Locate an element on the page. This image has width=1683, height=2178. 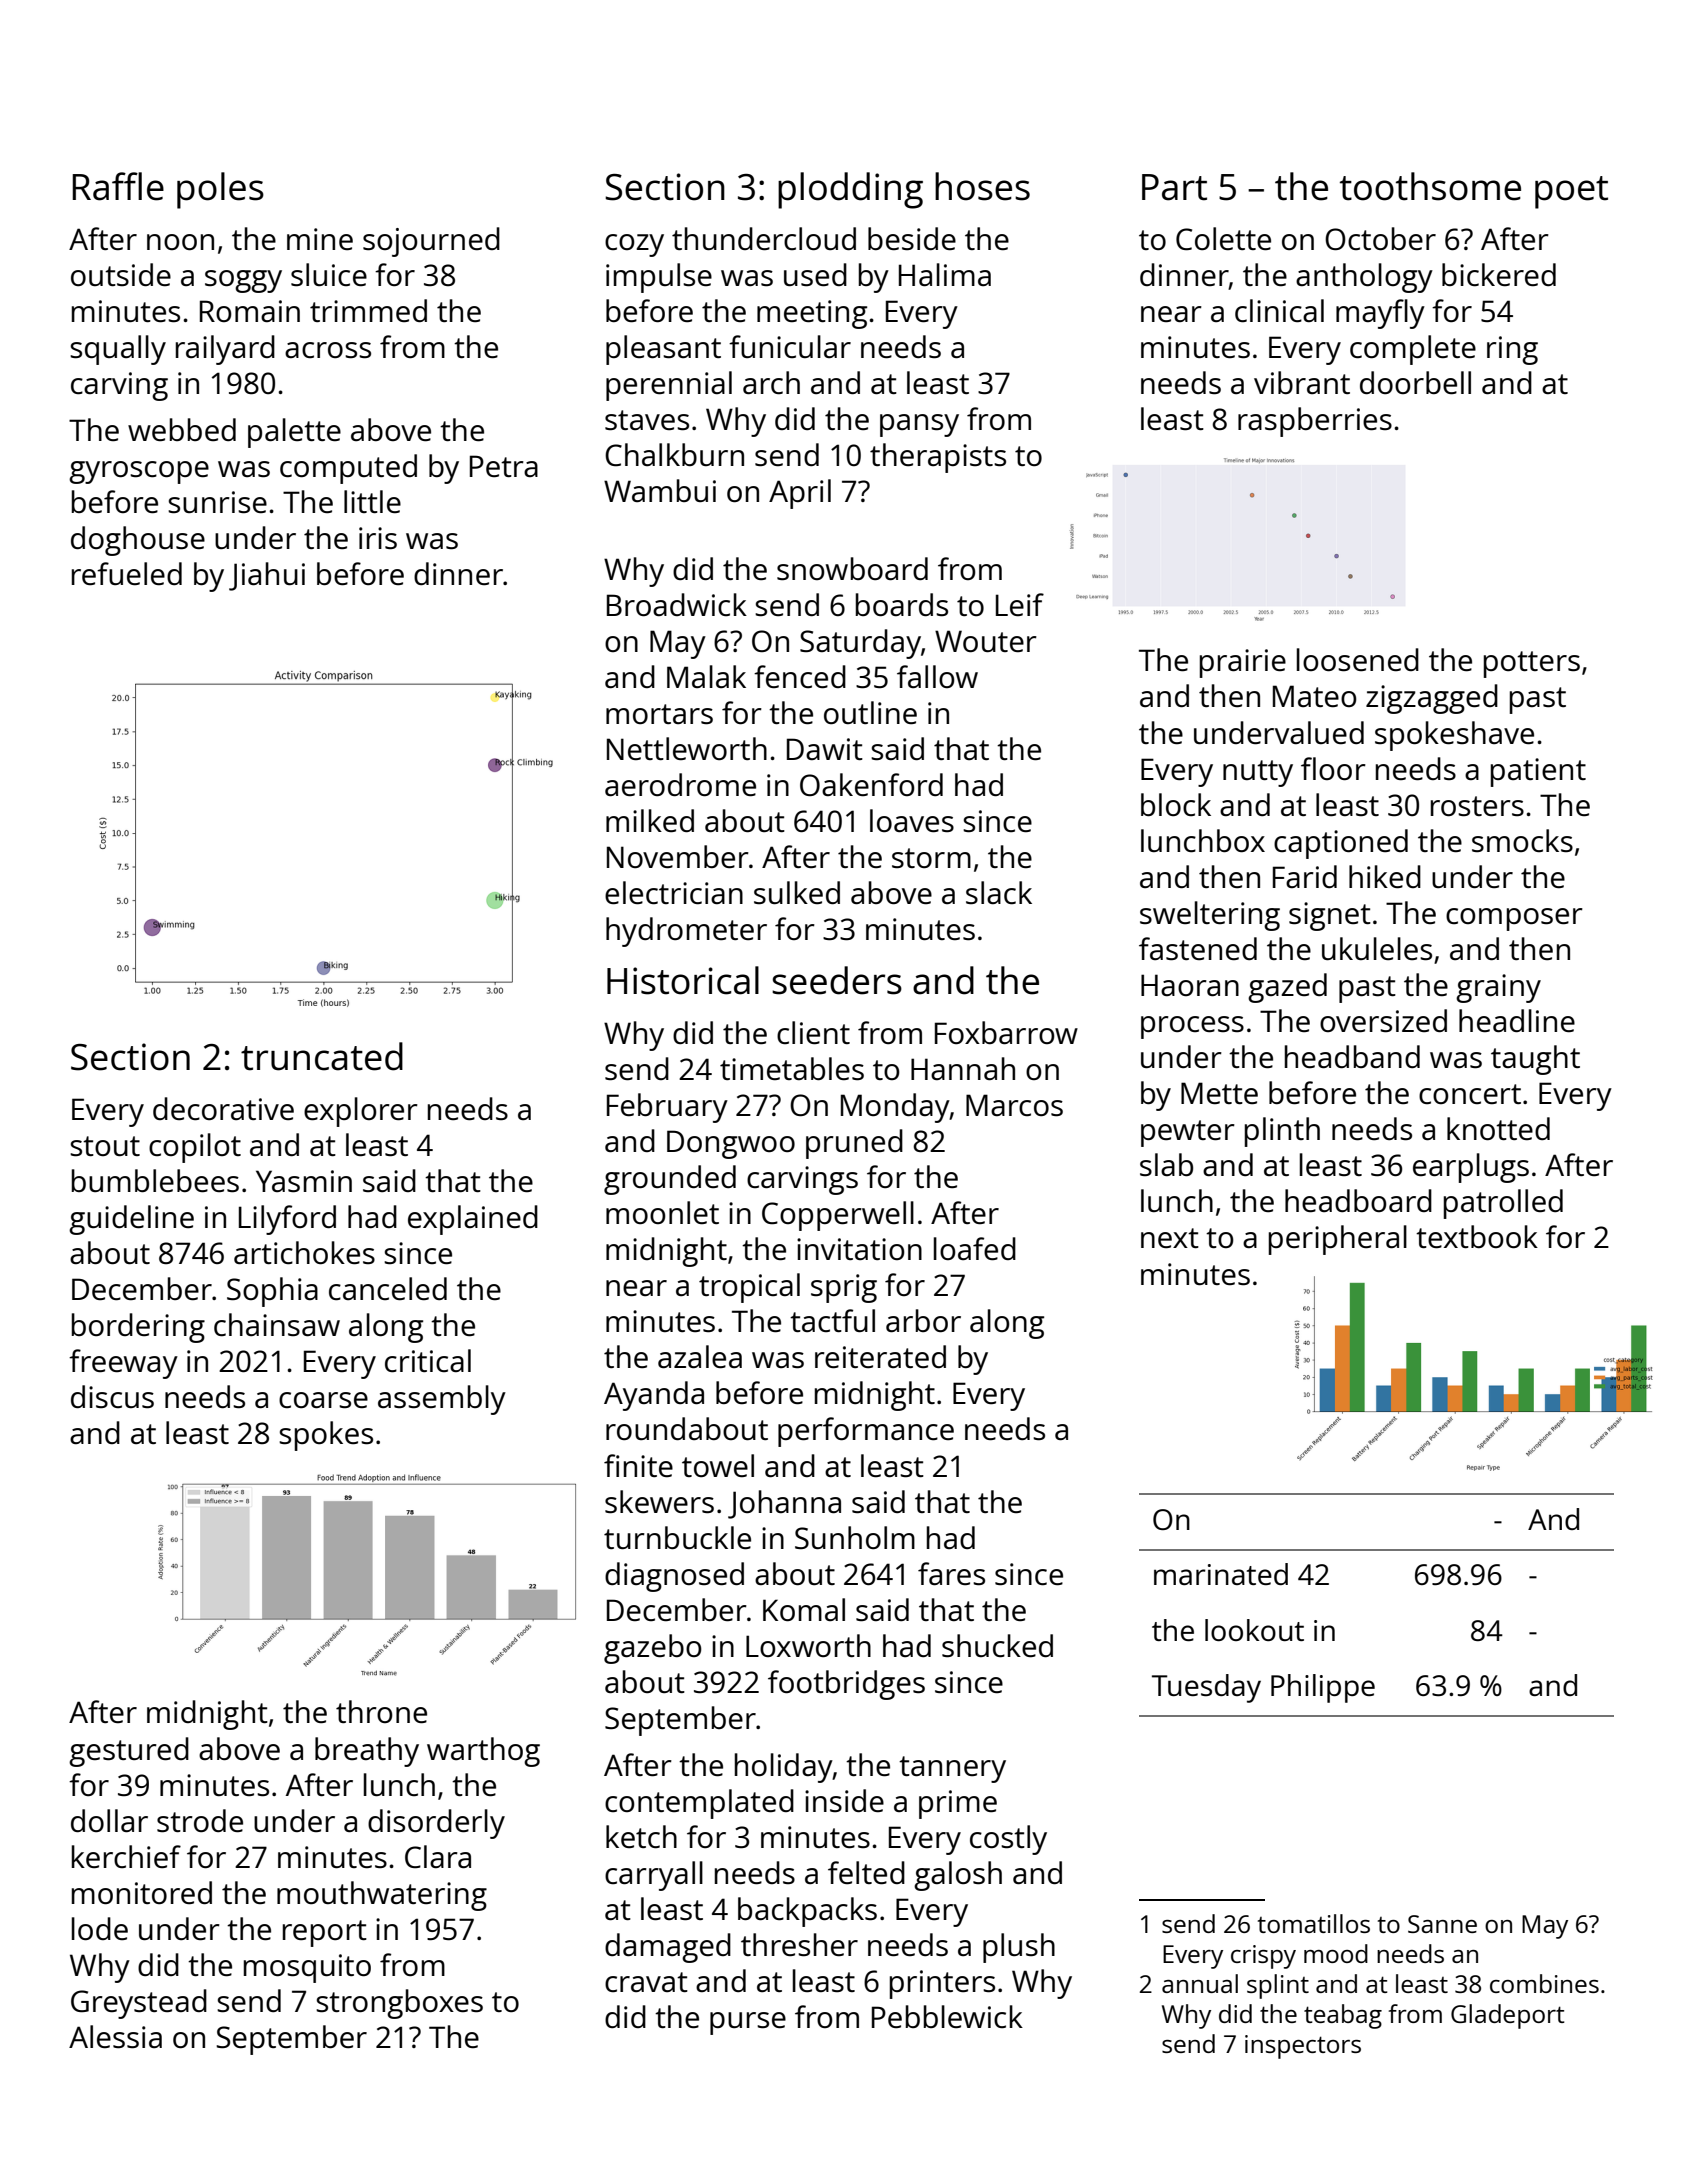
throne is located at coordinates (381, 1712).
